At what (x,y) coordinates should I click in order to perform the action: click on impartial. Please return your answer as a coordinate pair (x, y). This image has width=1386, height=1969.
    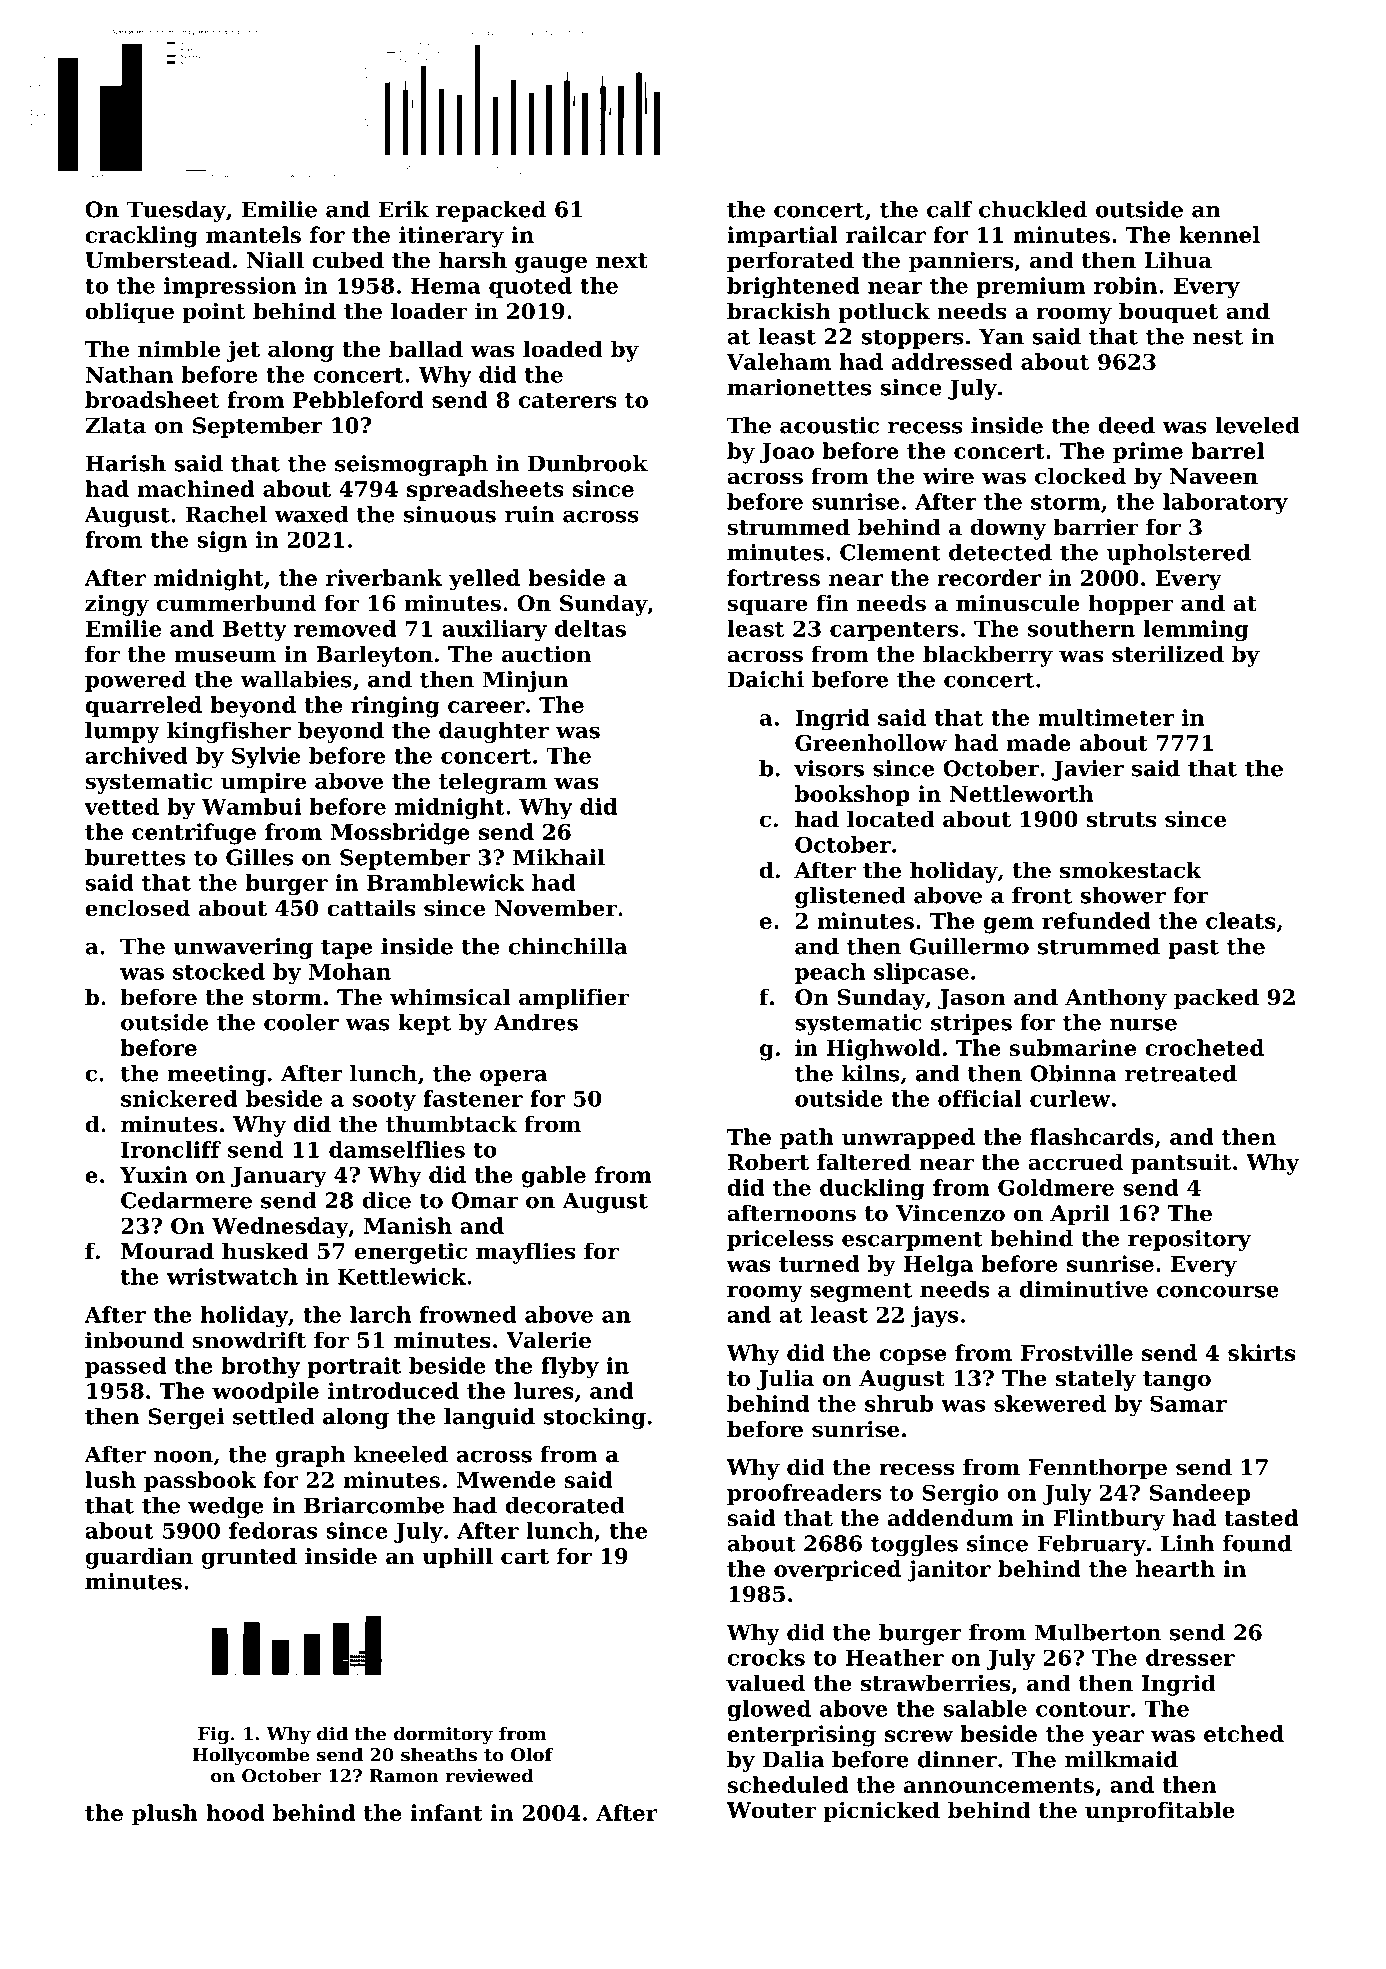
    Looking at the image, I should click on (782, 236).
